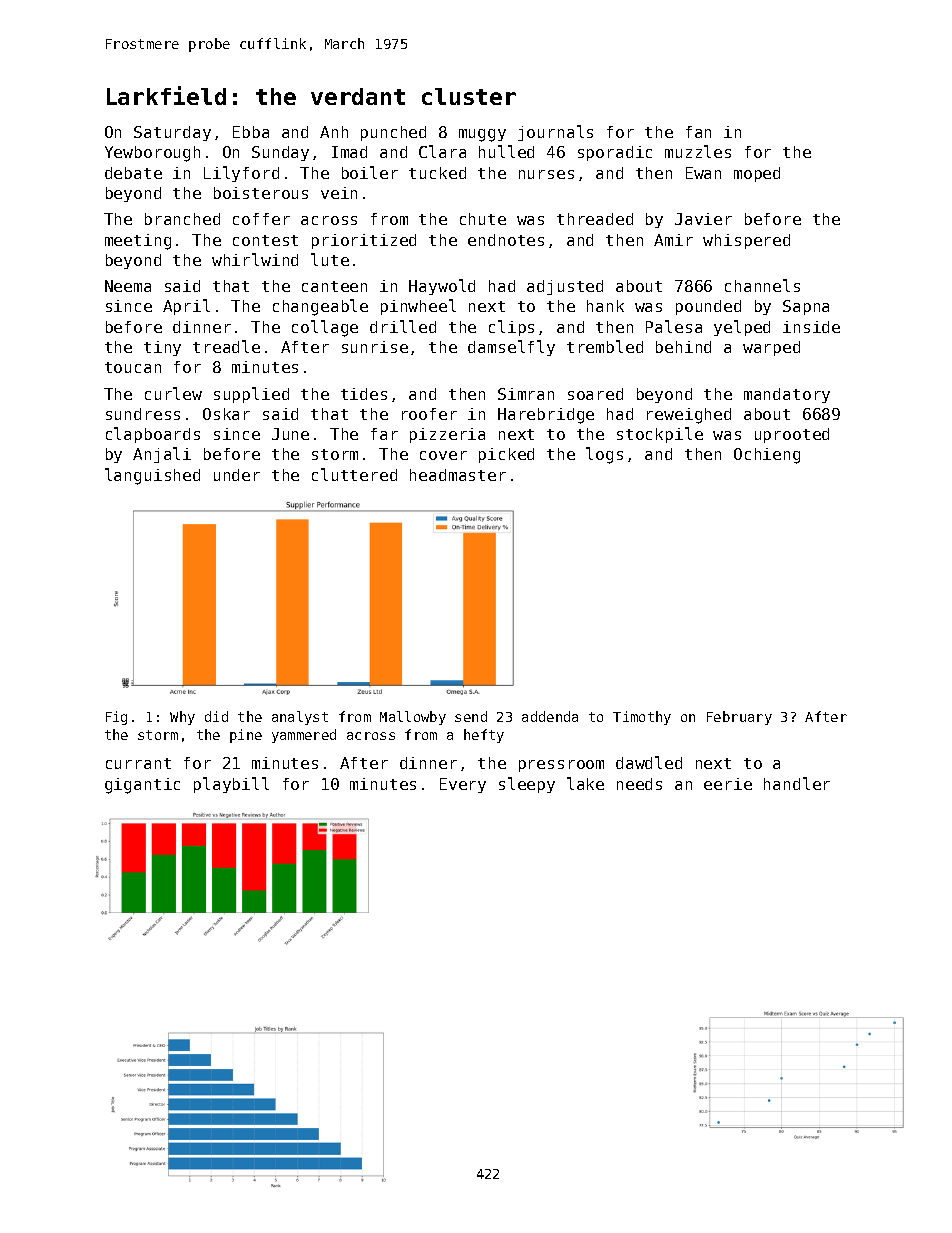 The height and width of the screenshot is (1233, 952). Describe the element at coordinates (463, 785) in the screenshot. I see `Every` at that location.
